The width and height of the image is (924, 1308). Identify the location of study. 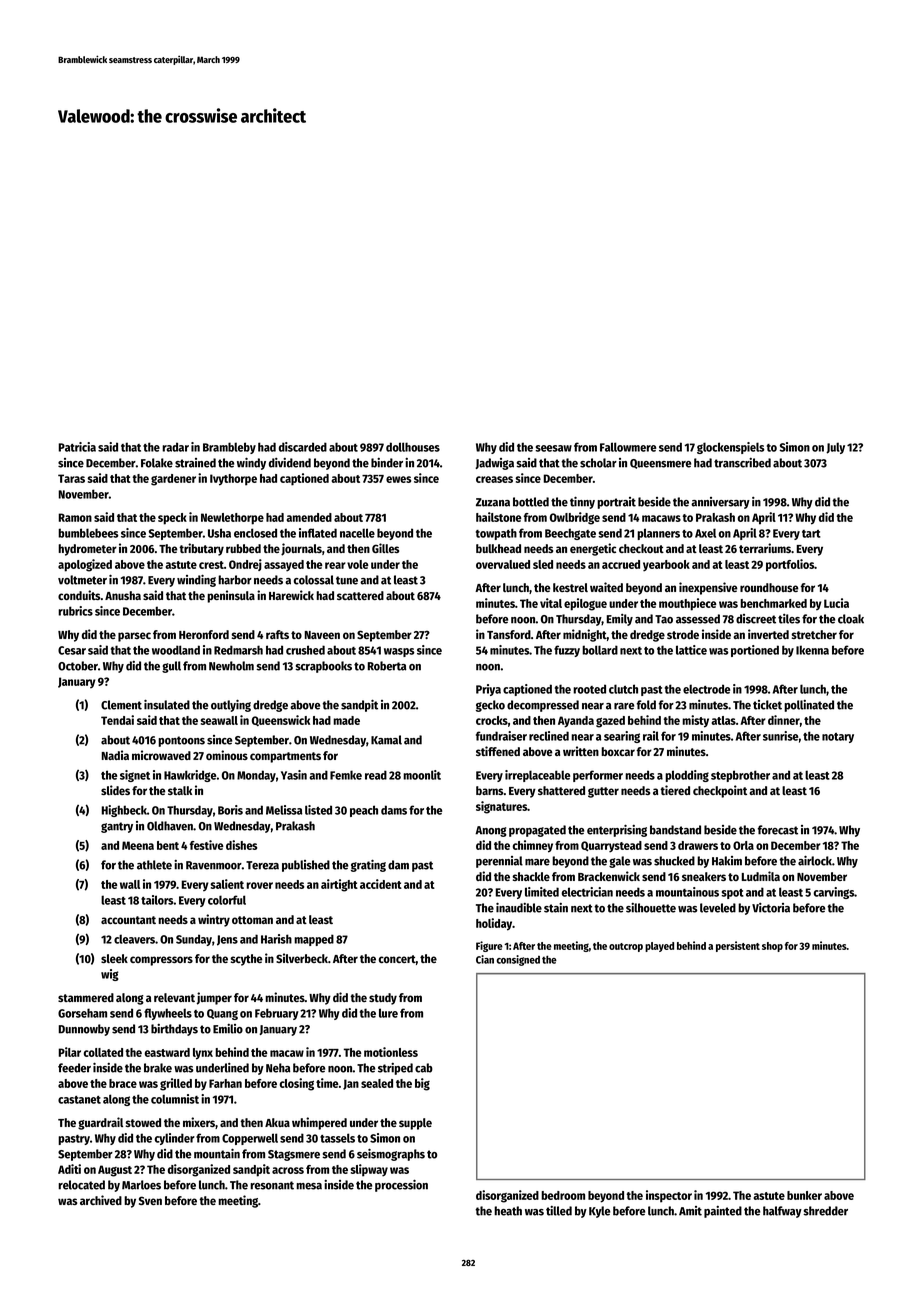
(383, 999).
